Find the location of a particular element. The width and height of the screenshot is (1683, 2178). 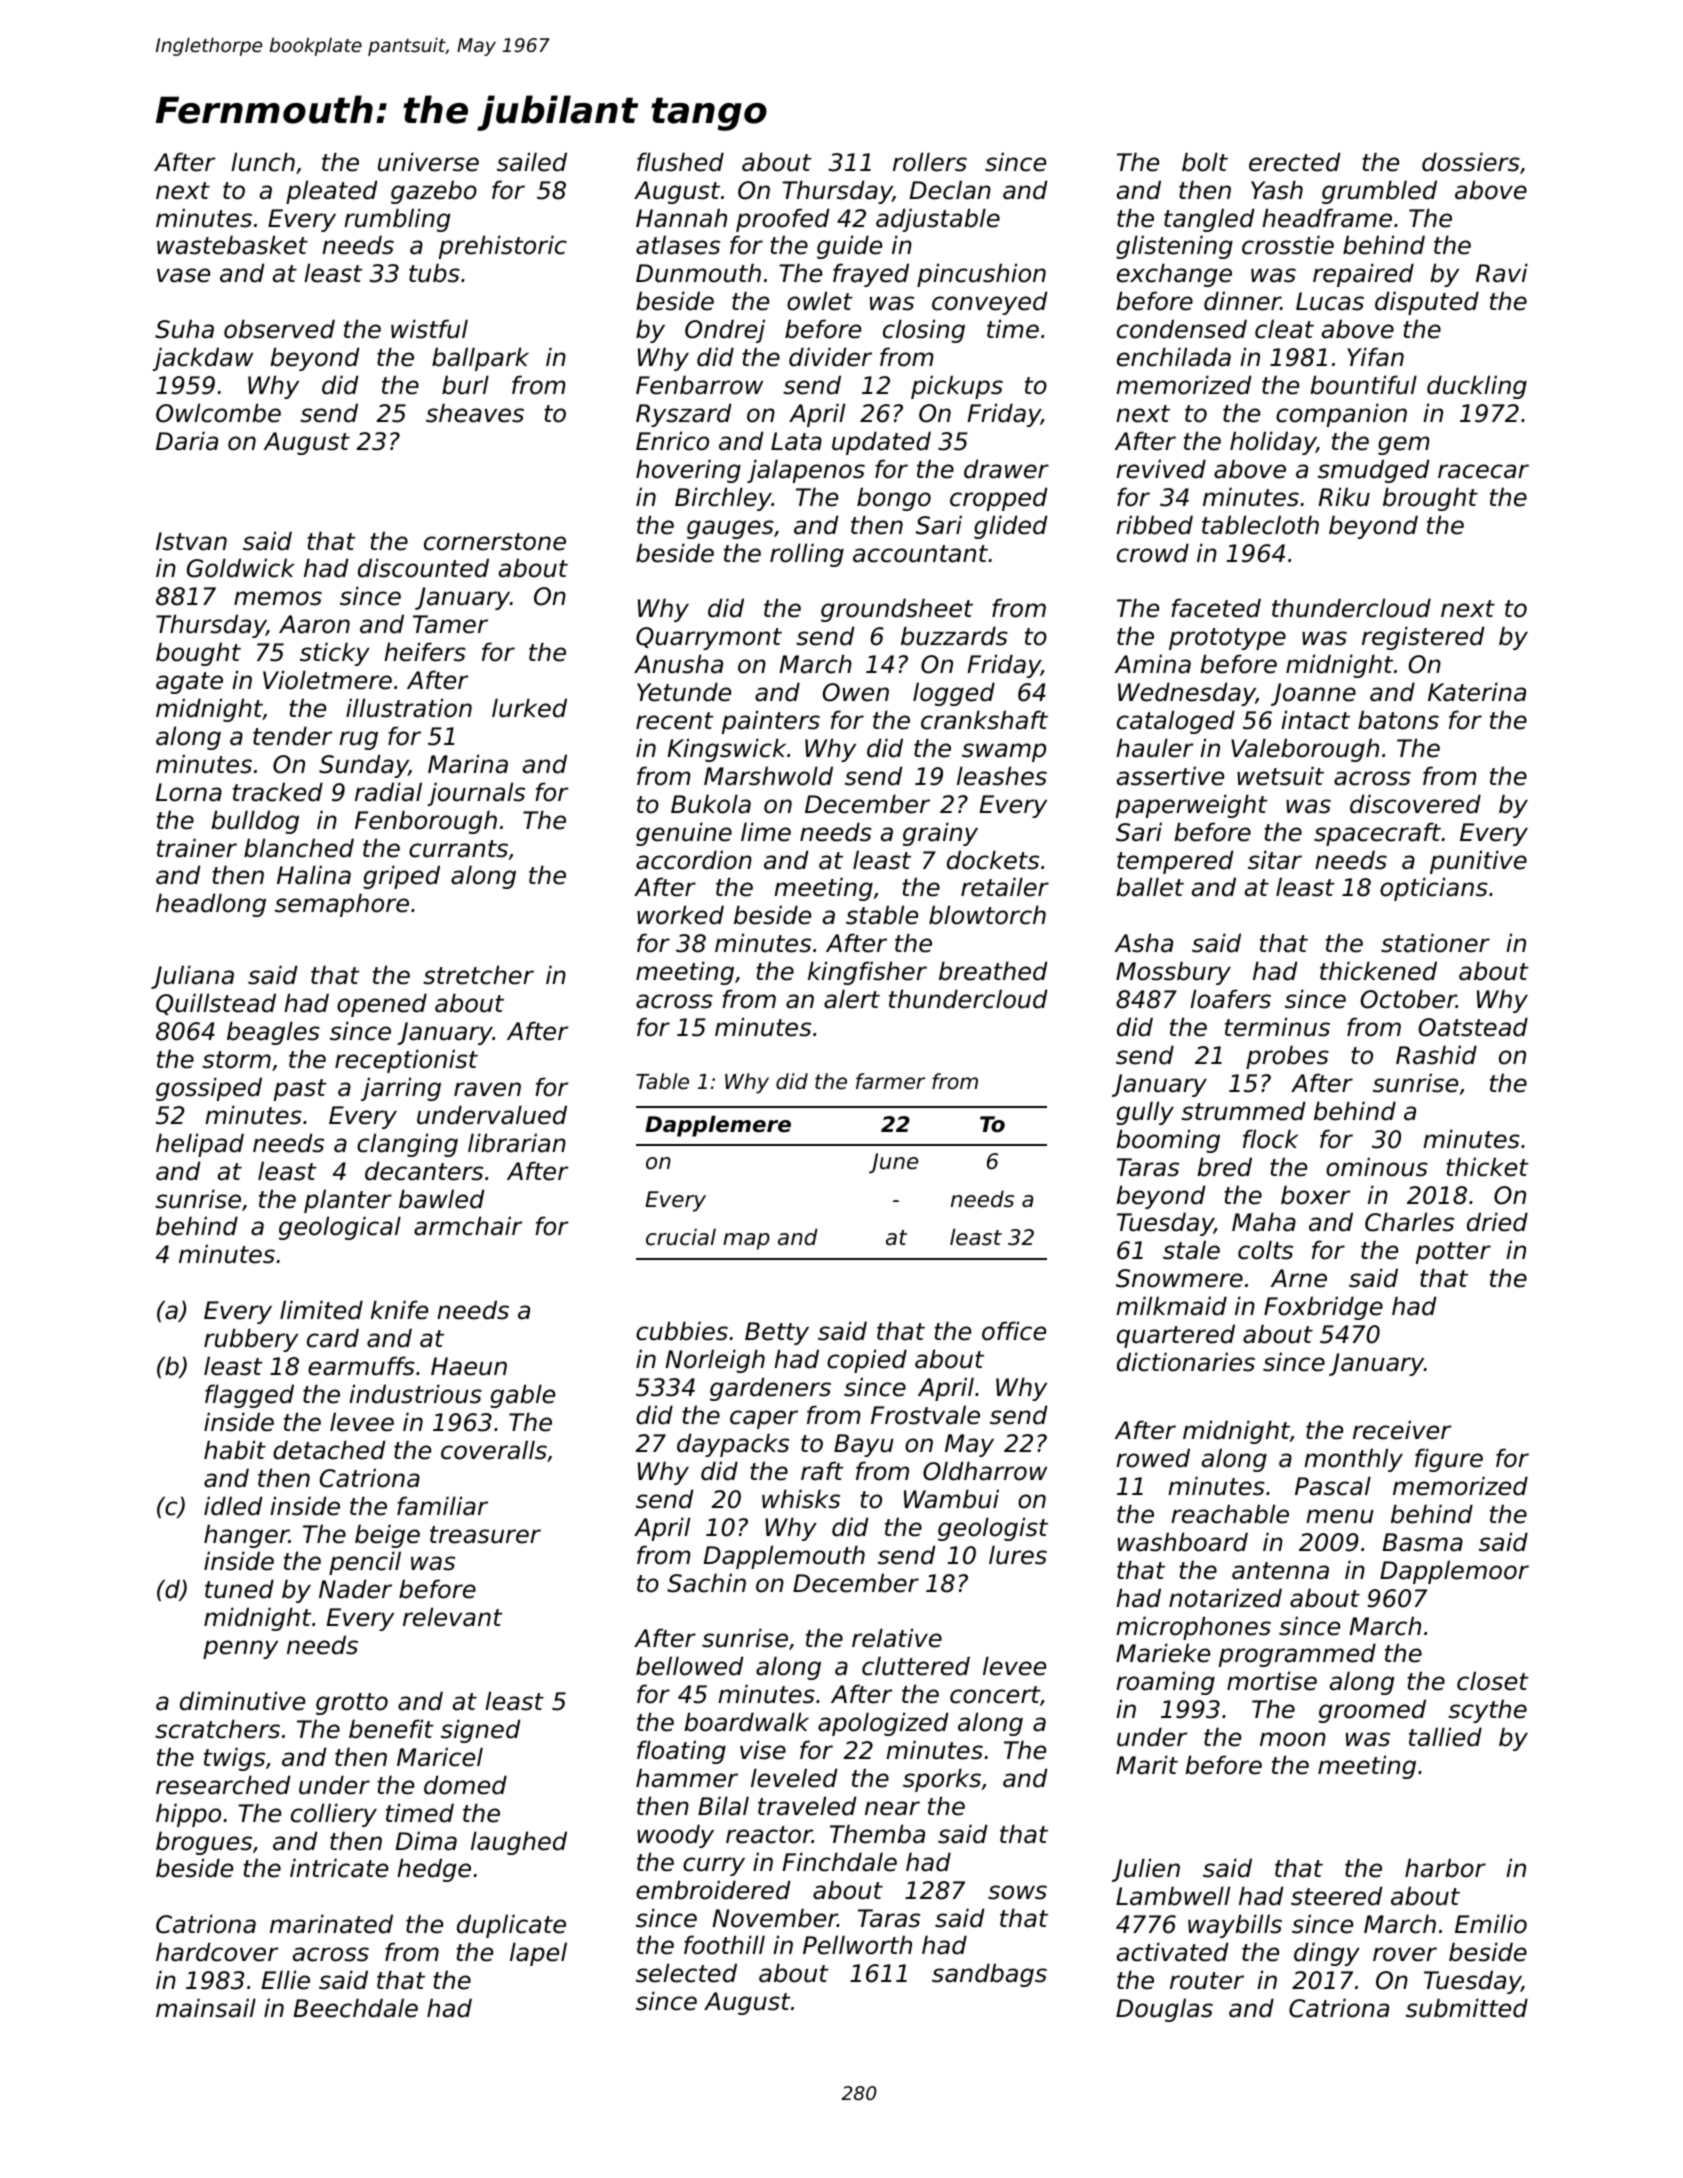

quartered is located at coordinates (1176, 1336).
